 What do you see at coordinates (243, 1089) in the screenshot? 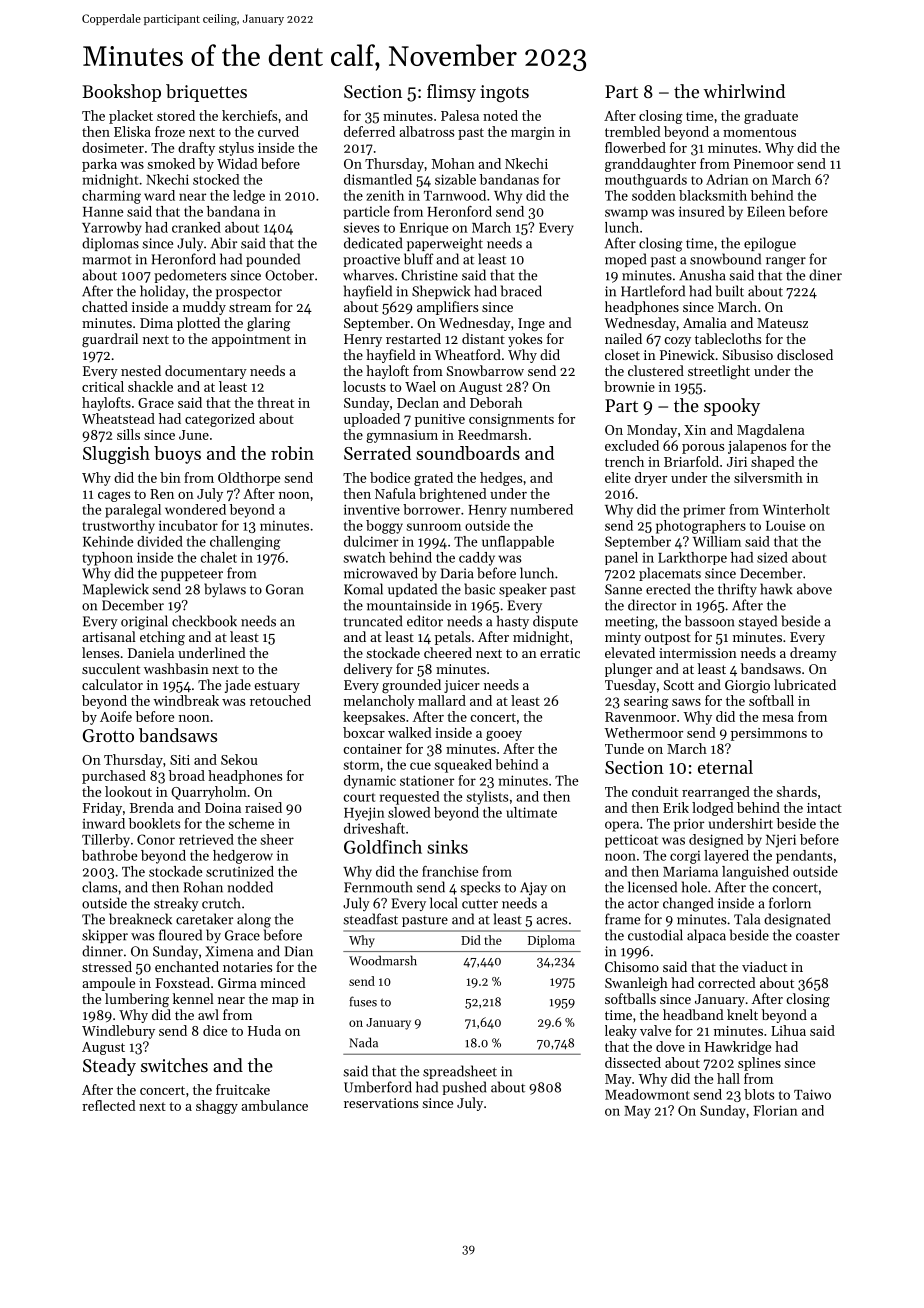
I see `fruitcake` at bounding box center [243, 1089].
